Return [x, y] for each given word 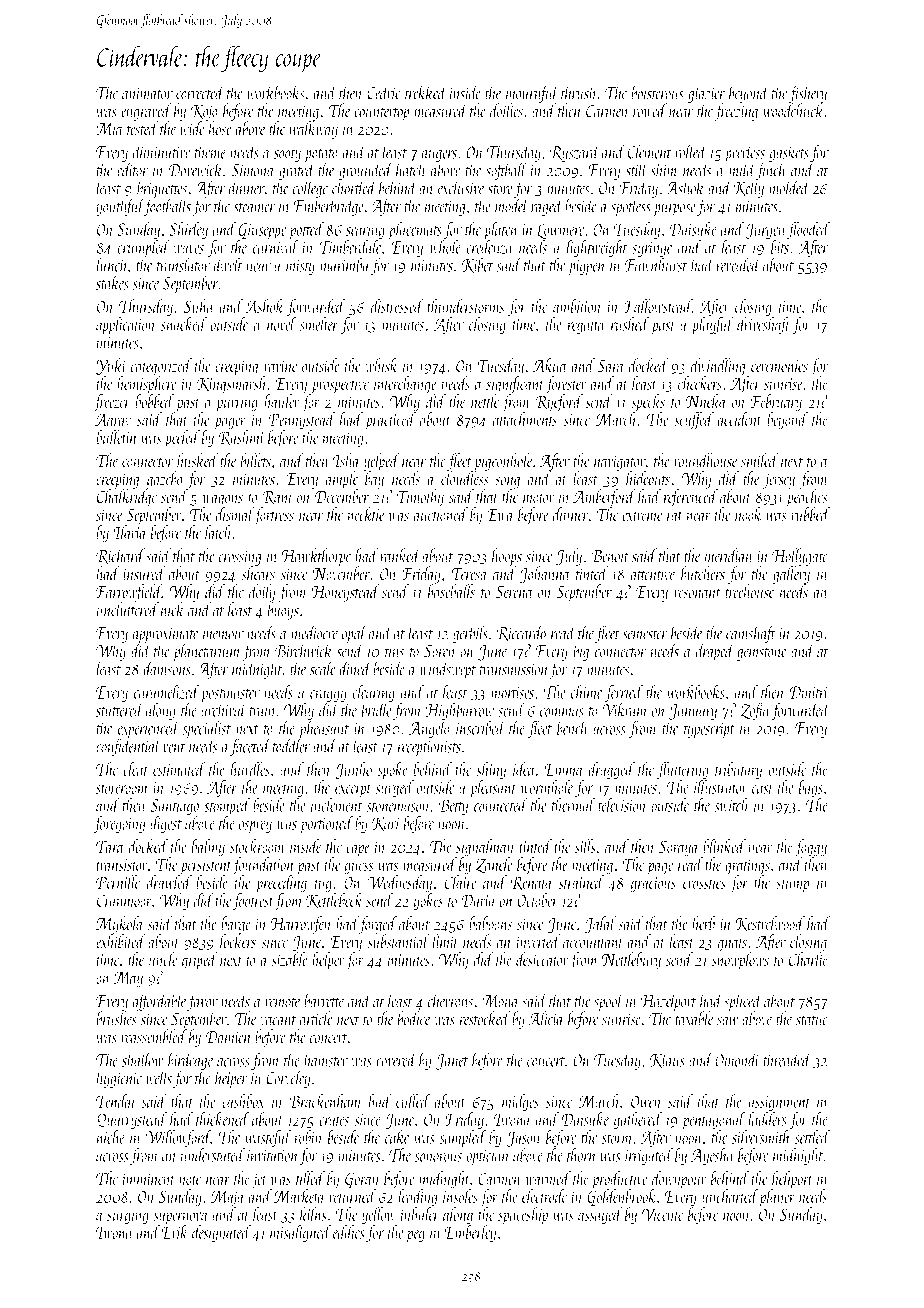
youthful [120, 207]
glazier [706, 94]
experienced [149, 729]
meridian [729, 555]
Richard [120, 556]
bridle [376, 709]
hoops [507, 557]
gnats [732, 945]
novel [281, 324]
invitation [272, 1156]
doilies [506, 110]
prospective [340, 386]
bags [811, 789]
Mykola [120, 925]
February [776, 403]
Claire [460, 882]
